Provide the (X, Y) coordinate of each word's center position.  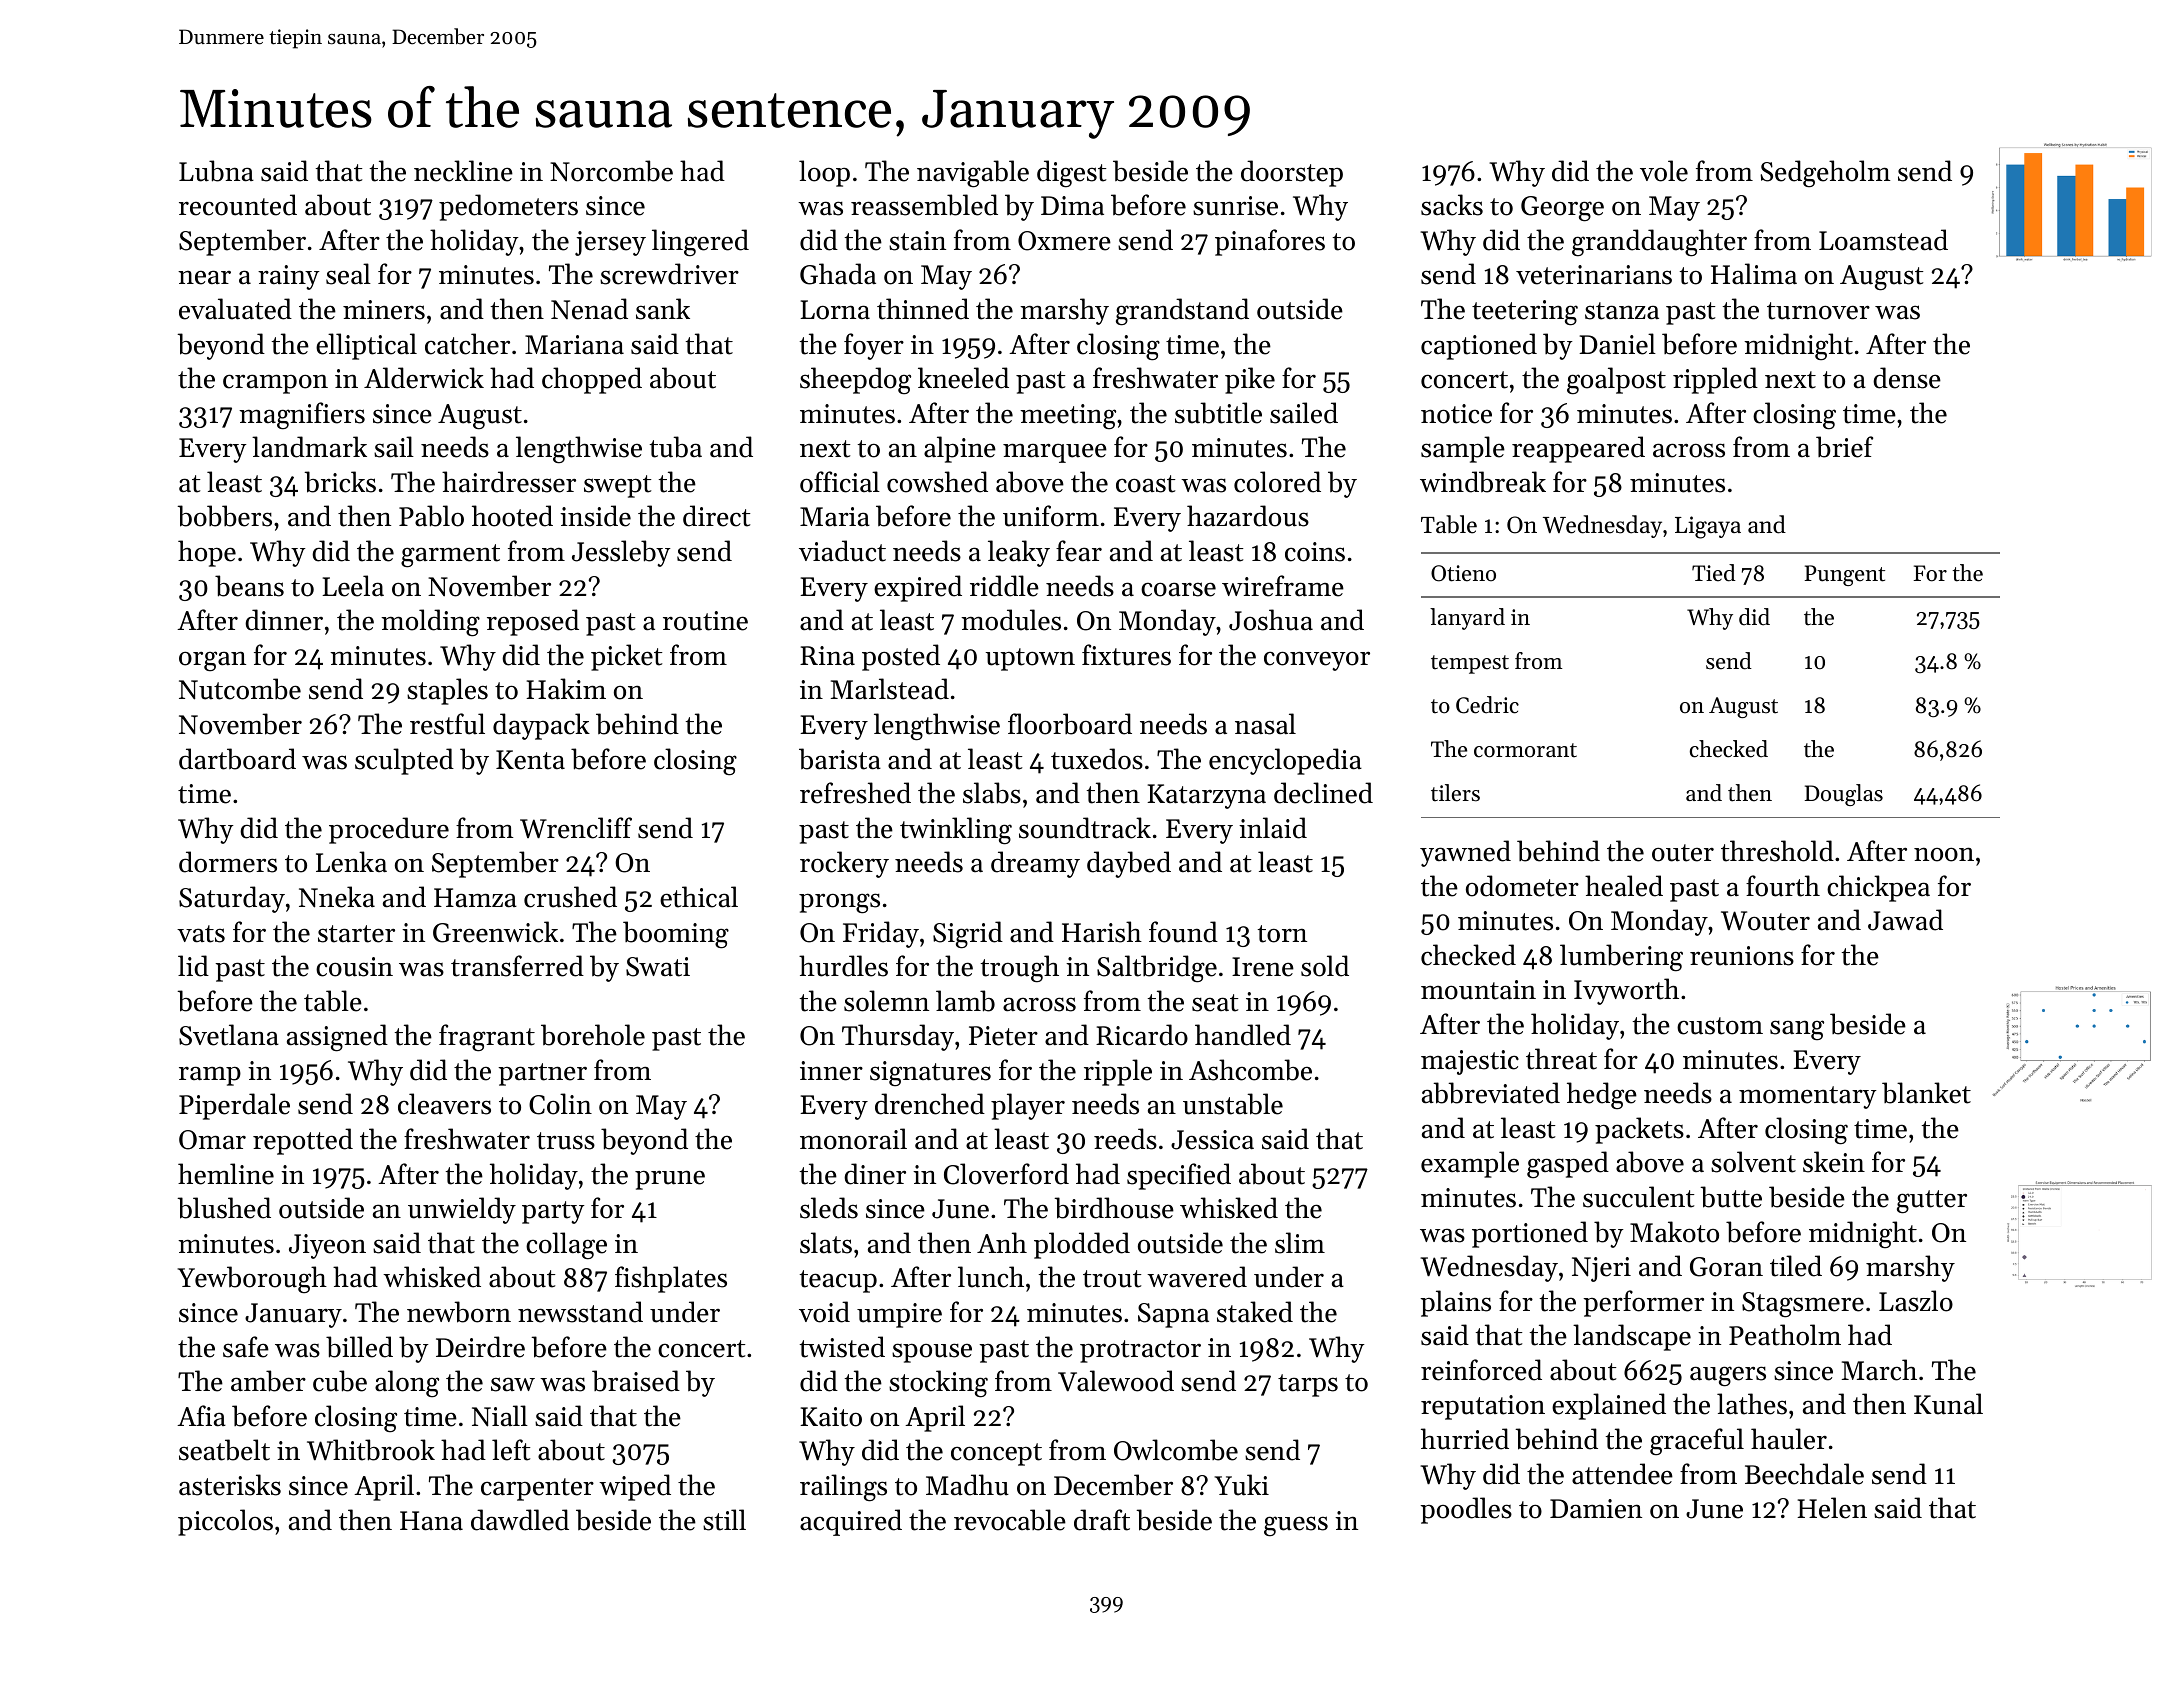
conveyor (1317, 661)
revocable (1010, 1520)
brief (1844, 447)
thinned (923, 309)
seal (348, 274)
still (724, 1520)
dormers (228, 862)
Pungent (1845, 575)
